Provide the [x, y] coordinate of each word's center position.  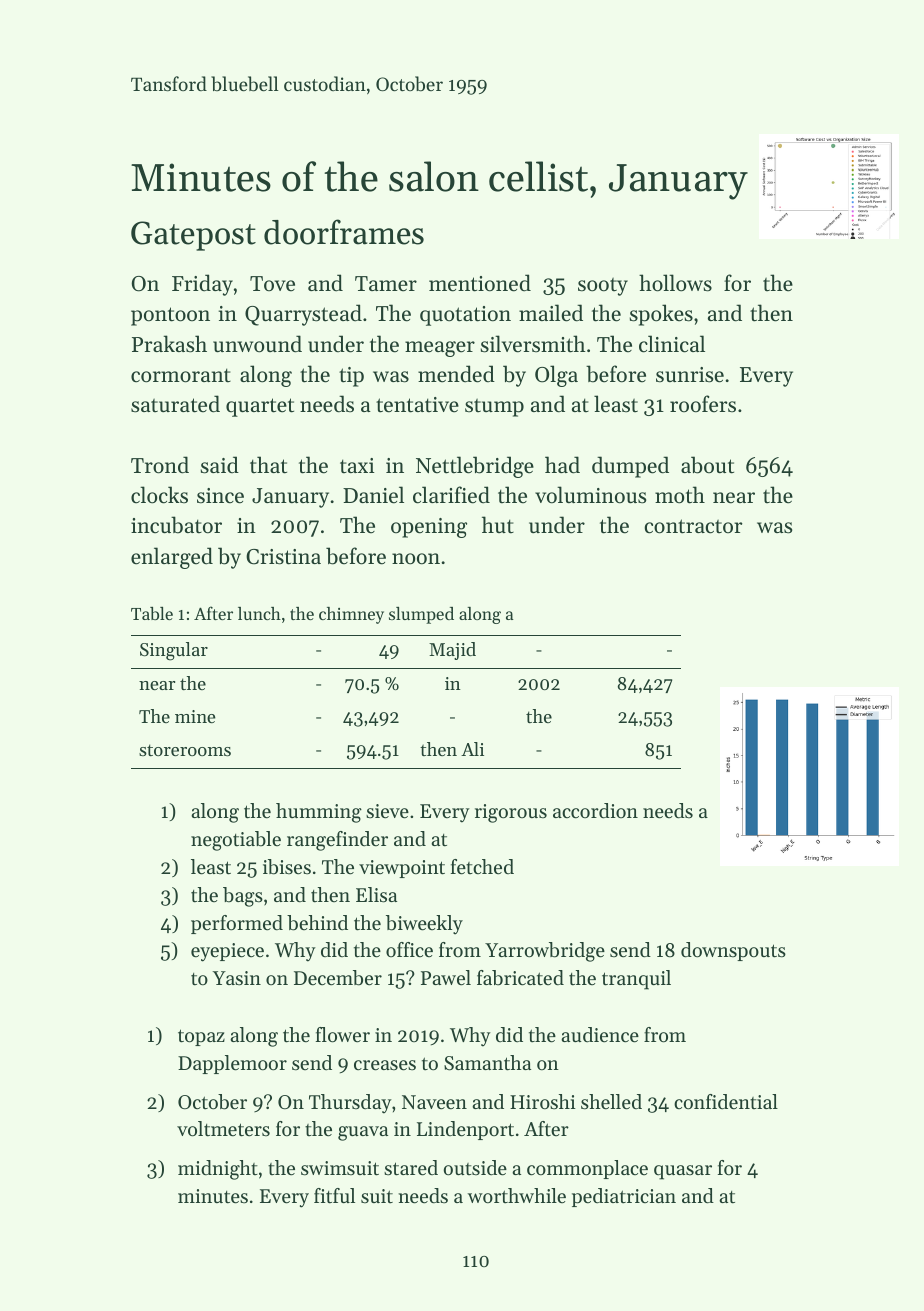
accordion [595, 811]
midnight [218, 1170]
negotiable [236, 841]
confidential [726, 1102]
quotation [465, 316]
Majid [452, 651]
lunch [259, 613]
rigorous [511, 813]
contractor [693, 526]
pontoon [170, 316]
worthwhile [517, 1196]
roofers [703, 404]
